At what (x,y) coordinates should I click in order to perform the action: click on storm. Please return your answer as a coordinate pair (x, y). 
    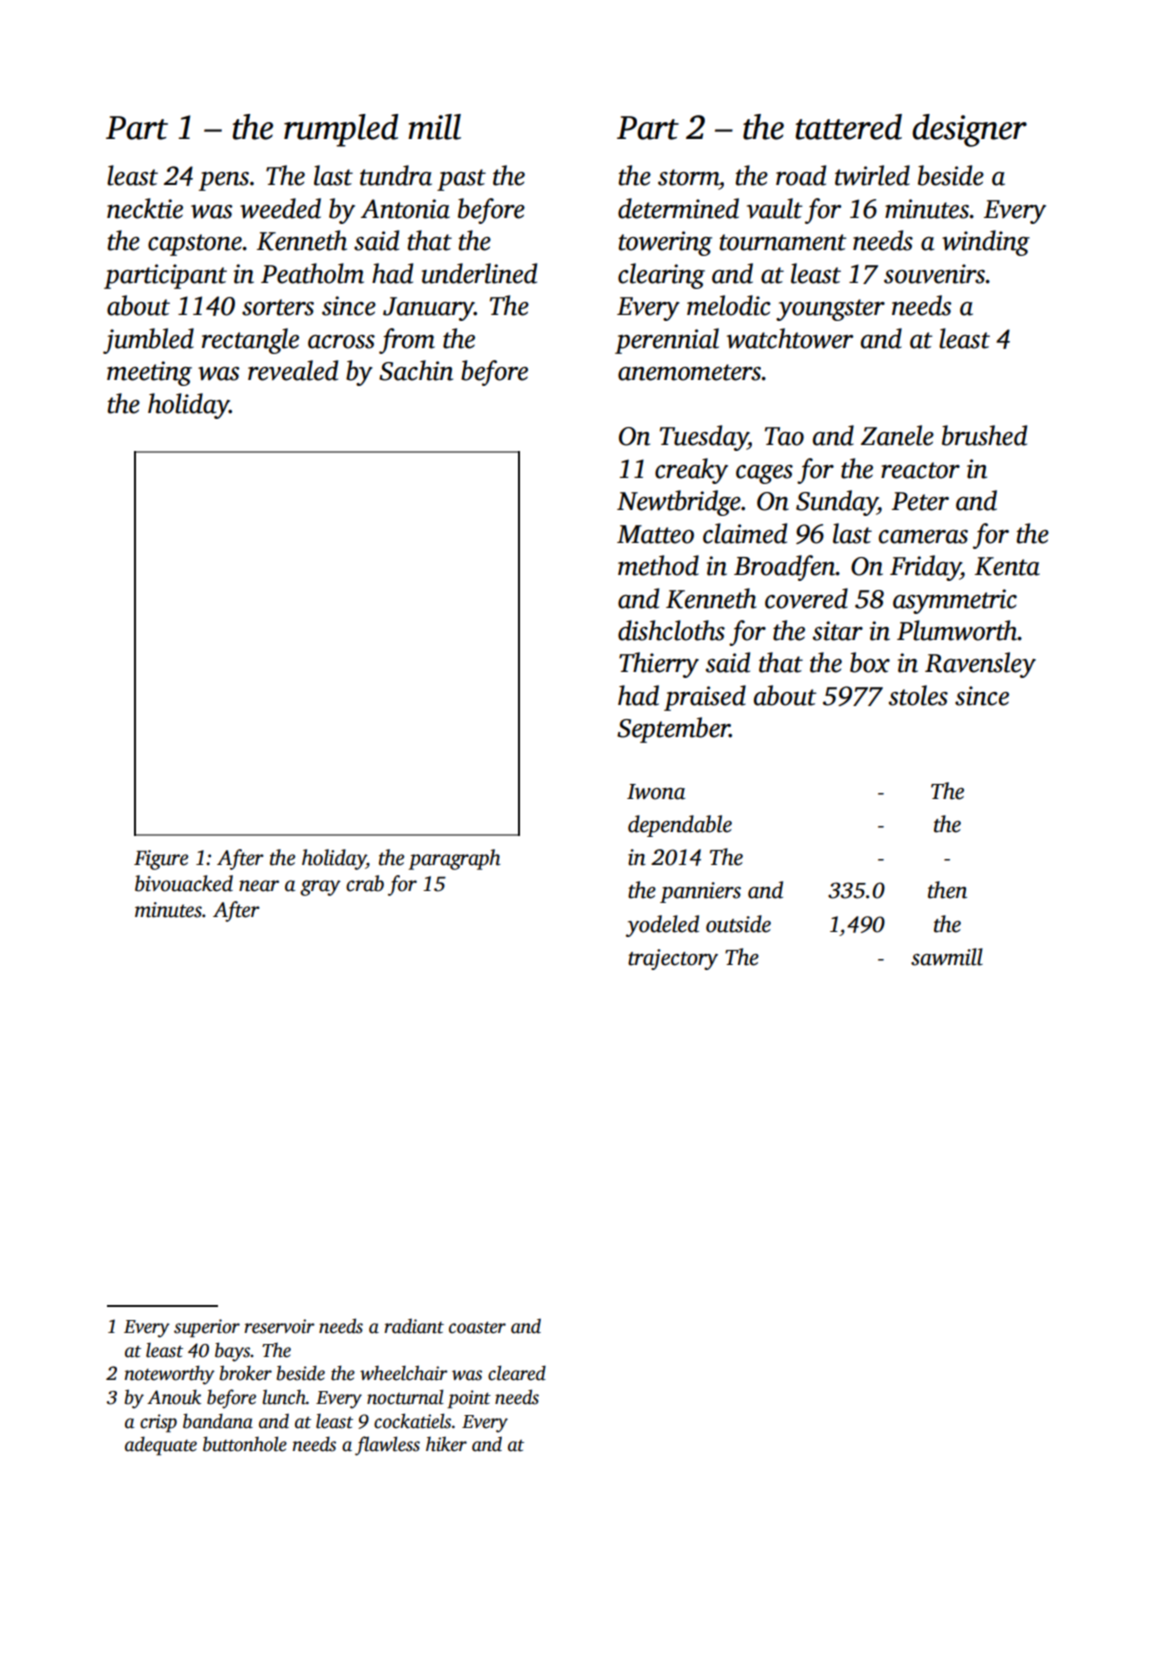
    Looking at the image, I should click on (688, 177).
